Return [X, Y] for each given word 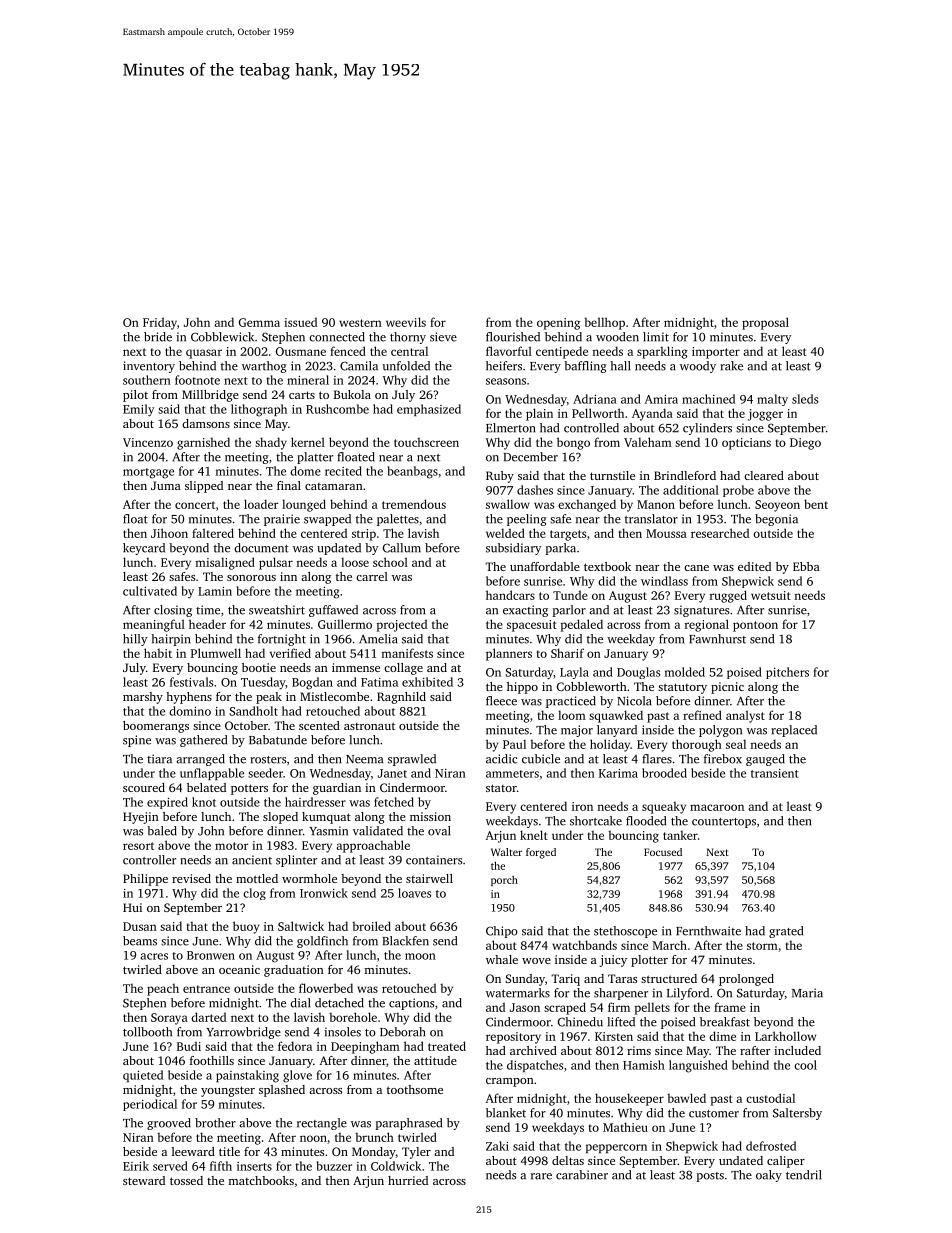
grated [786, 932]
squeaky [664, 807]
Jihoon [169, 533]
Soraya [169, 1019]
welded [505, 533]
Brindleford [685, 475]
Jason [525, 1007]
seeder [265, 773]
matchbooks [261, 1180]
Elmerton [510, 428]
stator [501, 788]
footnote [197, 380]
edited [754, 566]
